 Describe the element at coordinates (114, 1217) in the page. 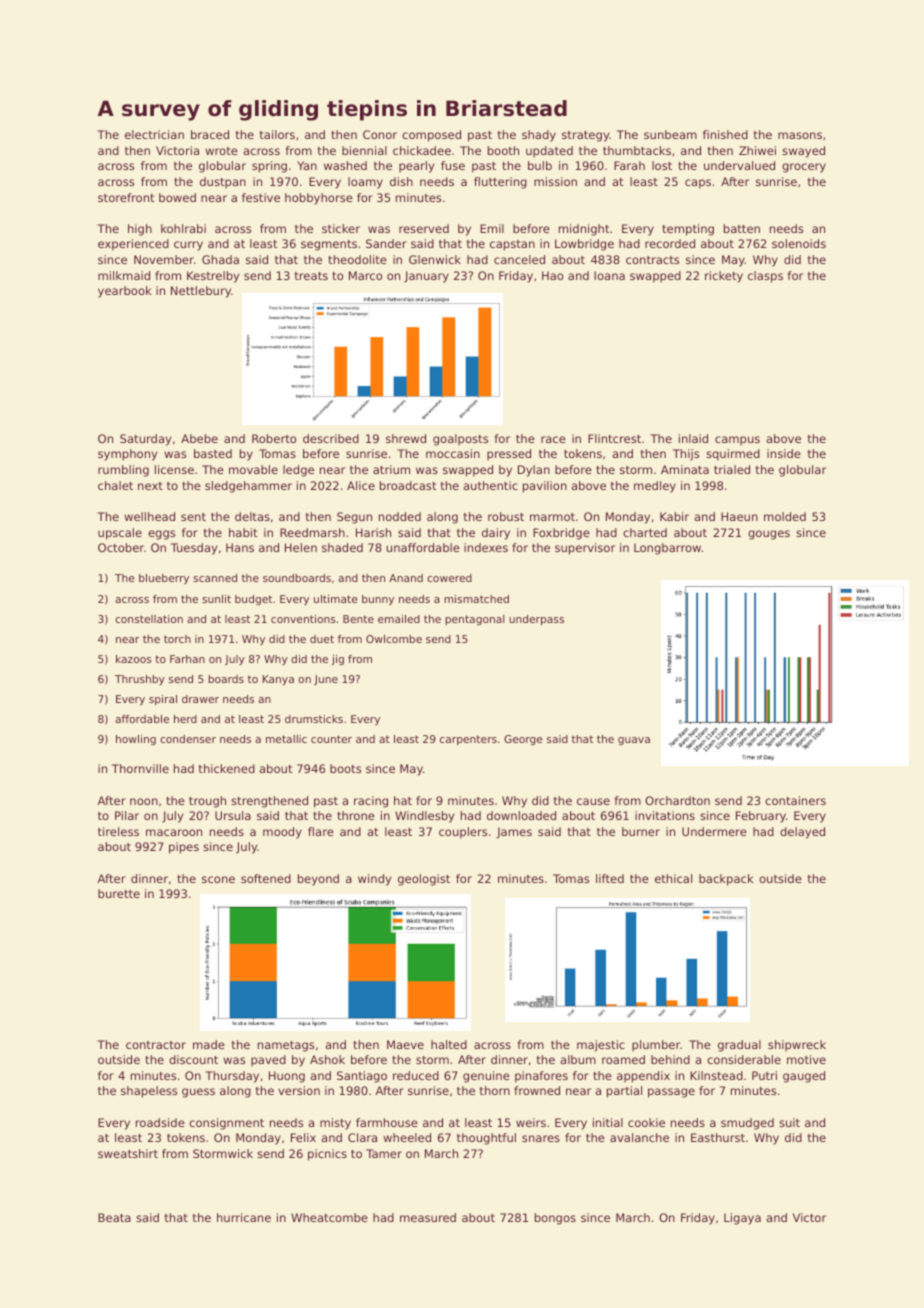

I see `Beata` at that location.
